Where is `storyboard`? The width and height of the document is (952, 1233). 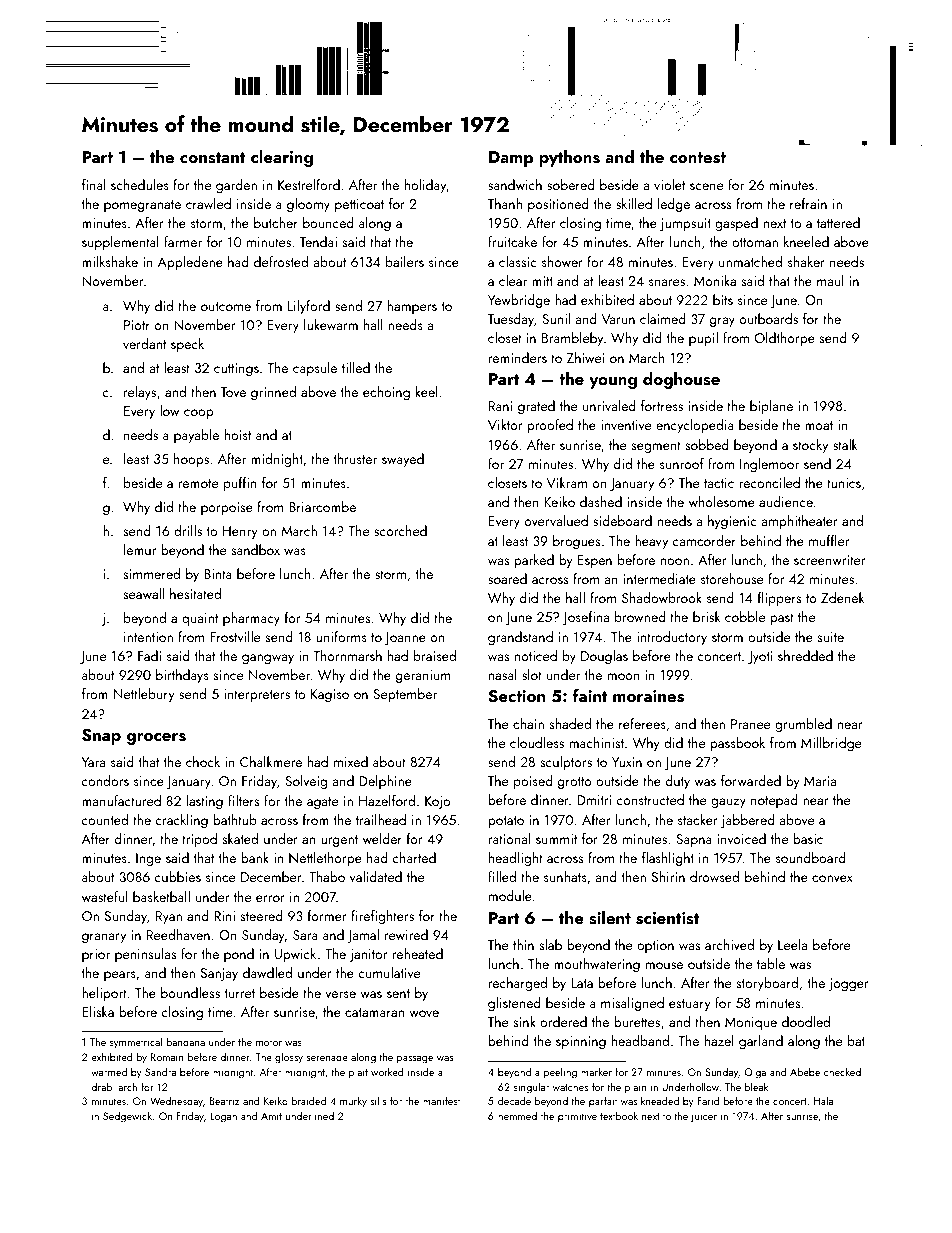 storyboard is located at coordinates (767, 984).
